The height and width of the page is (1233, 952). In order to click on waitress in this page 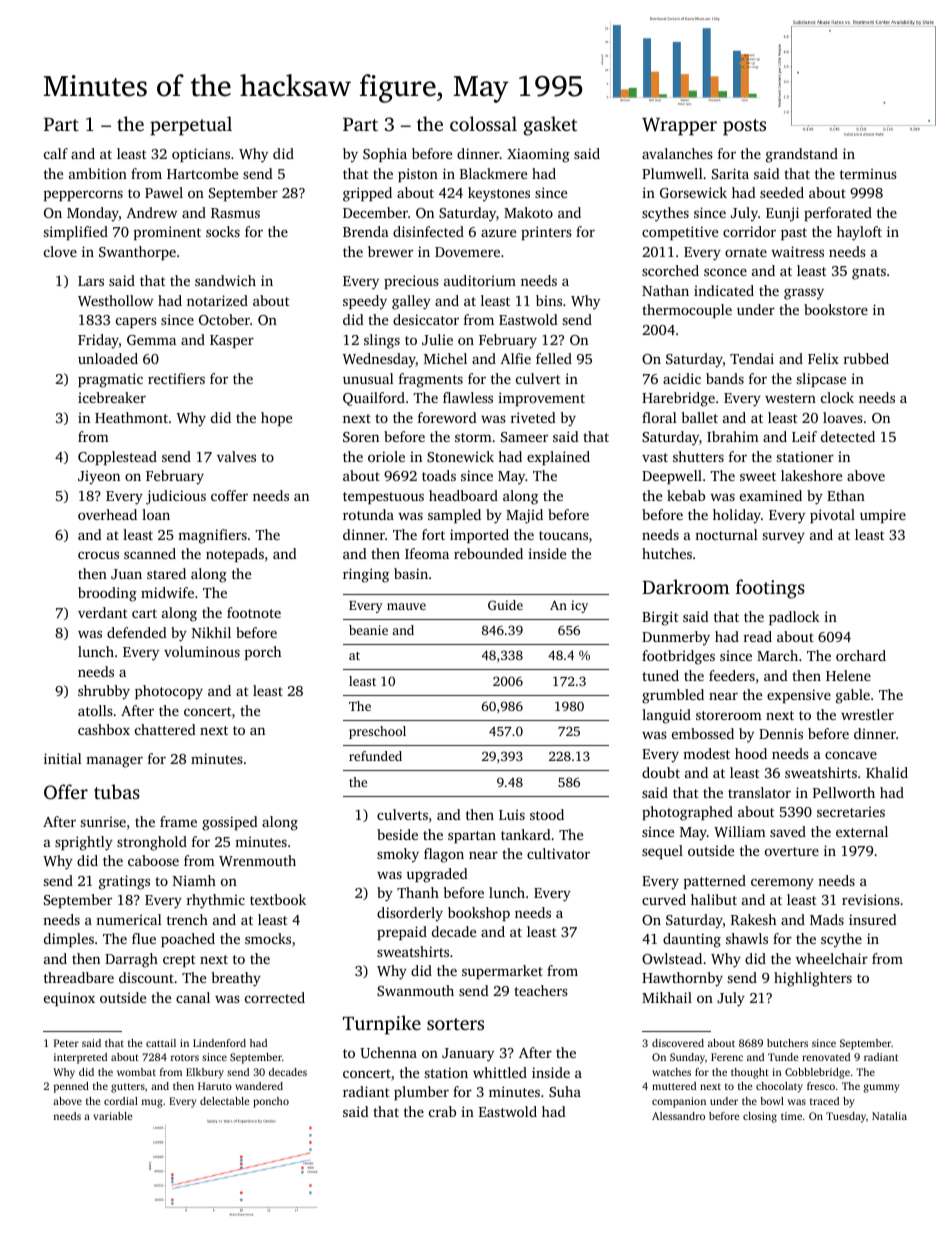, I will do `click(797, 251)`.
